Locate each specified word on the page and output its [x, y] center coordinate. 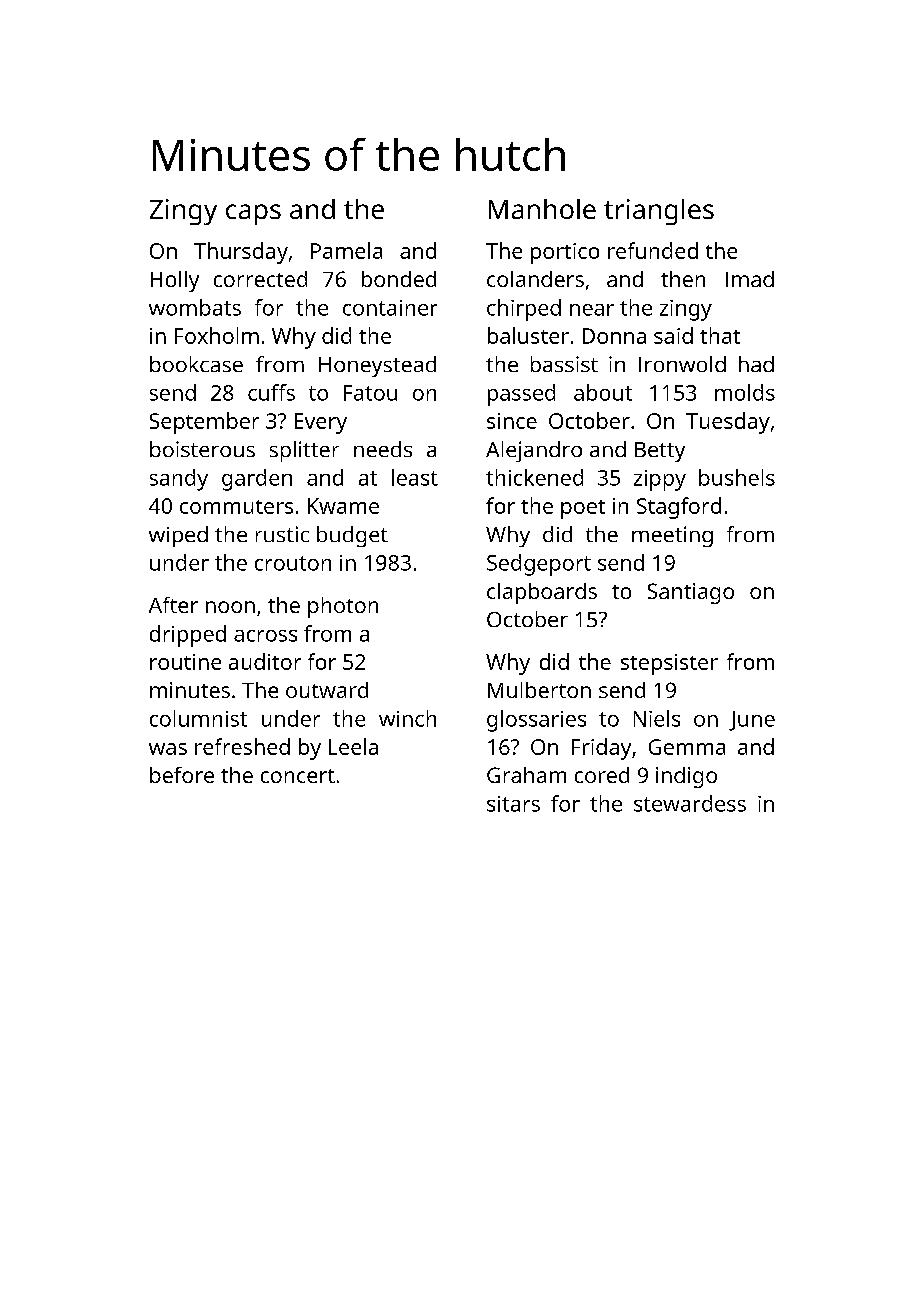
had [756, 364]
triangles [659, 212]
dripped [188, 636]
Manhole [542, 209]
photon [343, 607]
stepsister [669, 664]
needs [383, 449]
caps [253, 214]
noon [230, 607]
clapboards [542, 593]
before [182, 775]
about [603, 392]
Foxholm [217, 335]
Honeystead [377, 366]
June [752, 721]
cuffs [271, 392]
